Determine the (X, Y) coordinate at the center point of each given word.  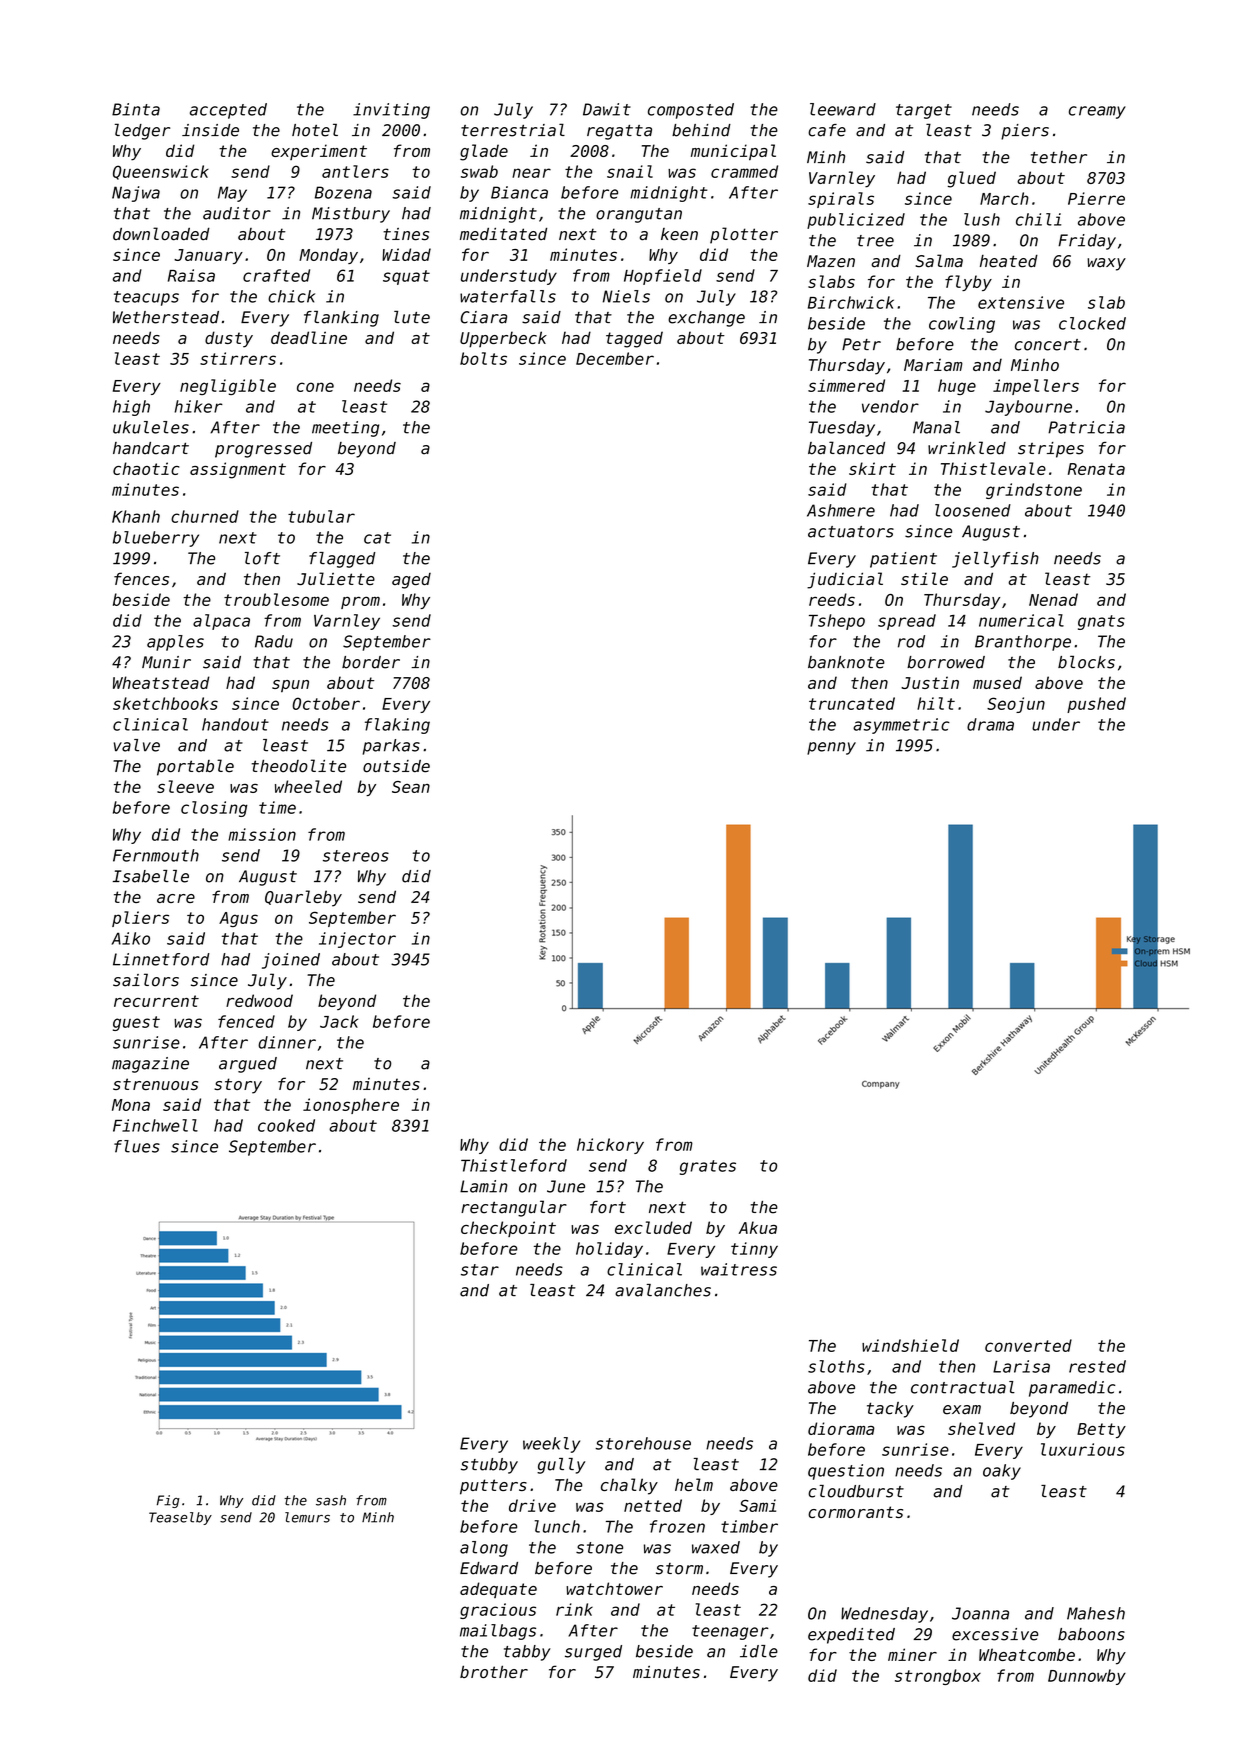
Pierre (1096, 198)
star (480, 1270)
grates (708, 1167)
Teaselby (180, 1518)
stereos (356, 856)
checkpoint (508, 1229)
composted (691, 111)
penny (831, 748)
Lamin (484, 1186)
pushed (1096, 705)
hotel (315, 130)
